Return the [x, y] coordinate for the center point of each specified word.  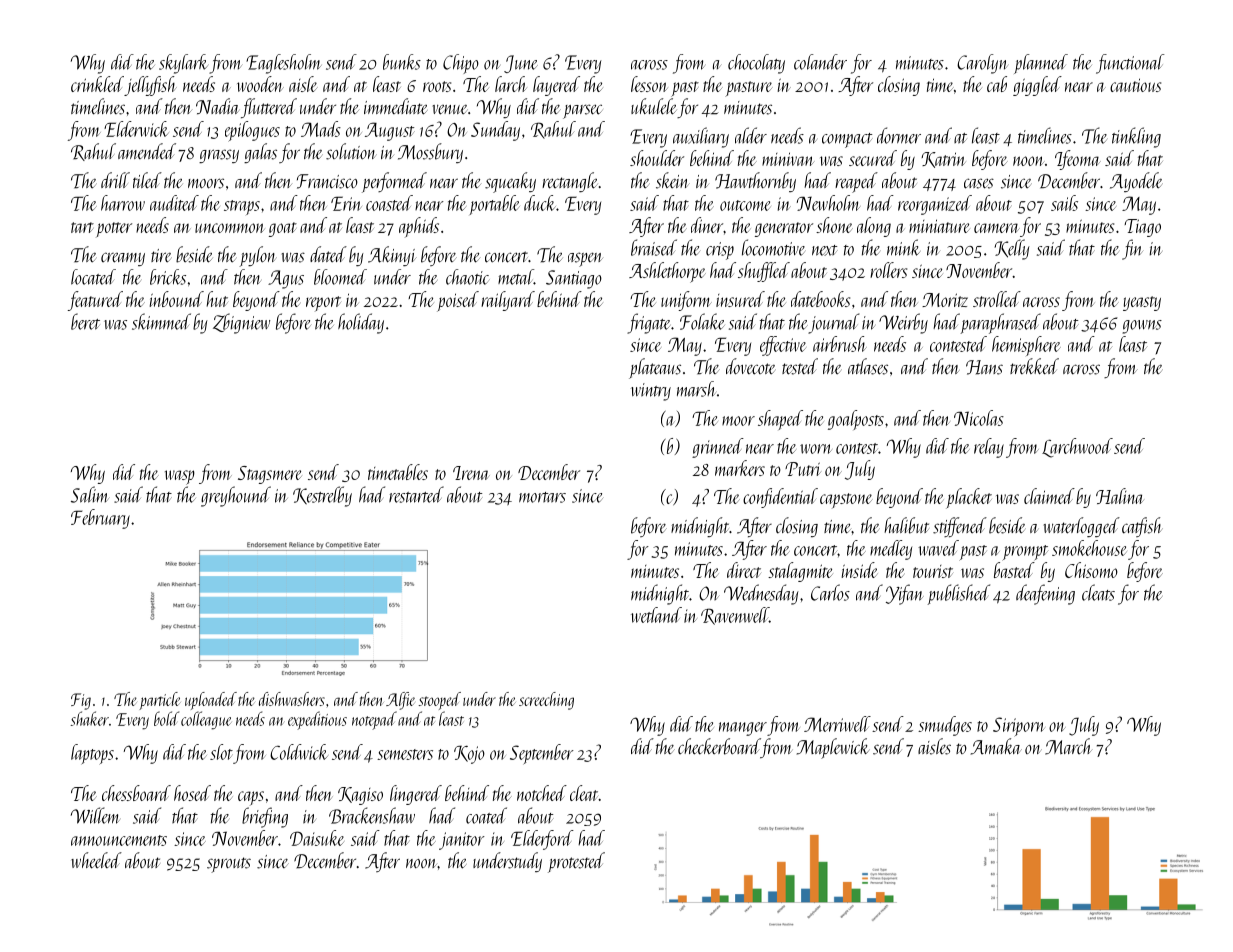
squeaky [510, 182]
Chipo [461, 64]
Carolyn [982, 64]
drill [115, 180]
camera [997, 228]
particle [160, 701]
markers [740, 468]
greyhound [236, 496]
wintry [651, 392]
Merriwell [837, 724]
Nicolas [979, 418]
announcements [119, 840]
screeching [546, 701]
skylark [183, 64]
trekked [1034, 366]
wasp [180, 477]
